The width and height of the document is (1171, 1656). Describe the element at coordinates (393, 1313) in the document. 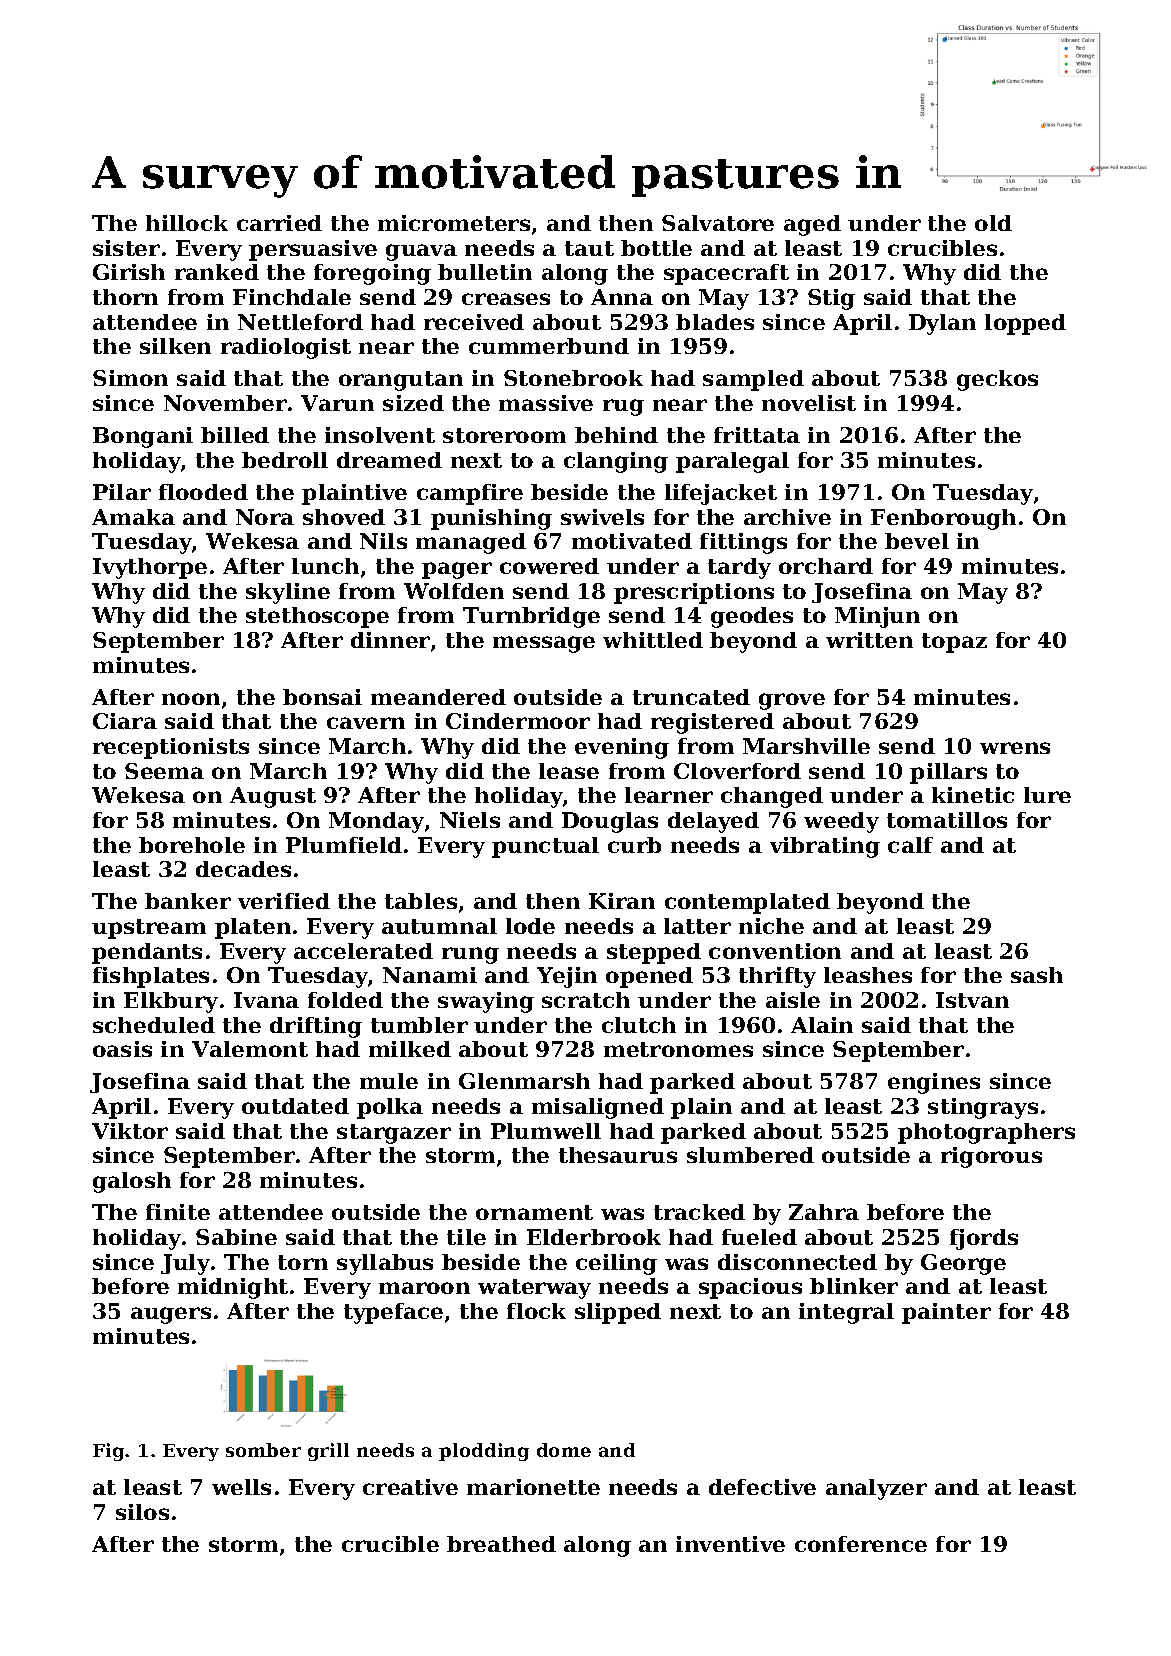

I see `typeface` at that location.
